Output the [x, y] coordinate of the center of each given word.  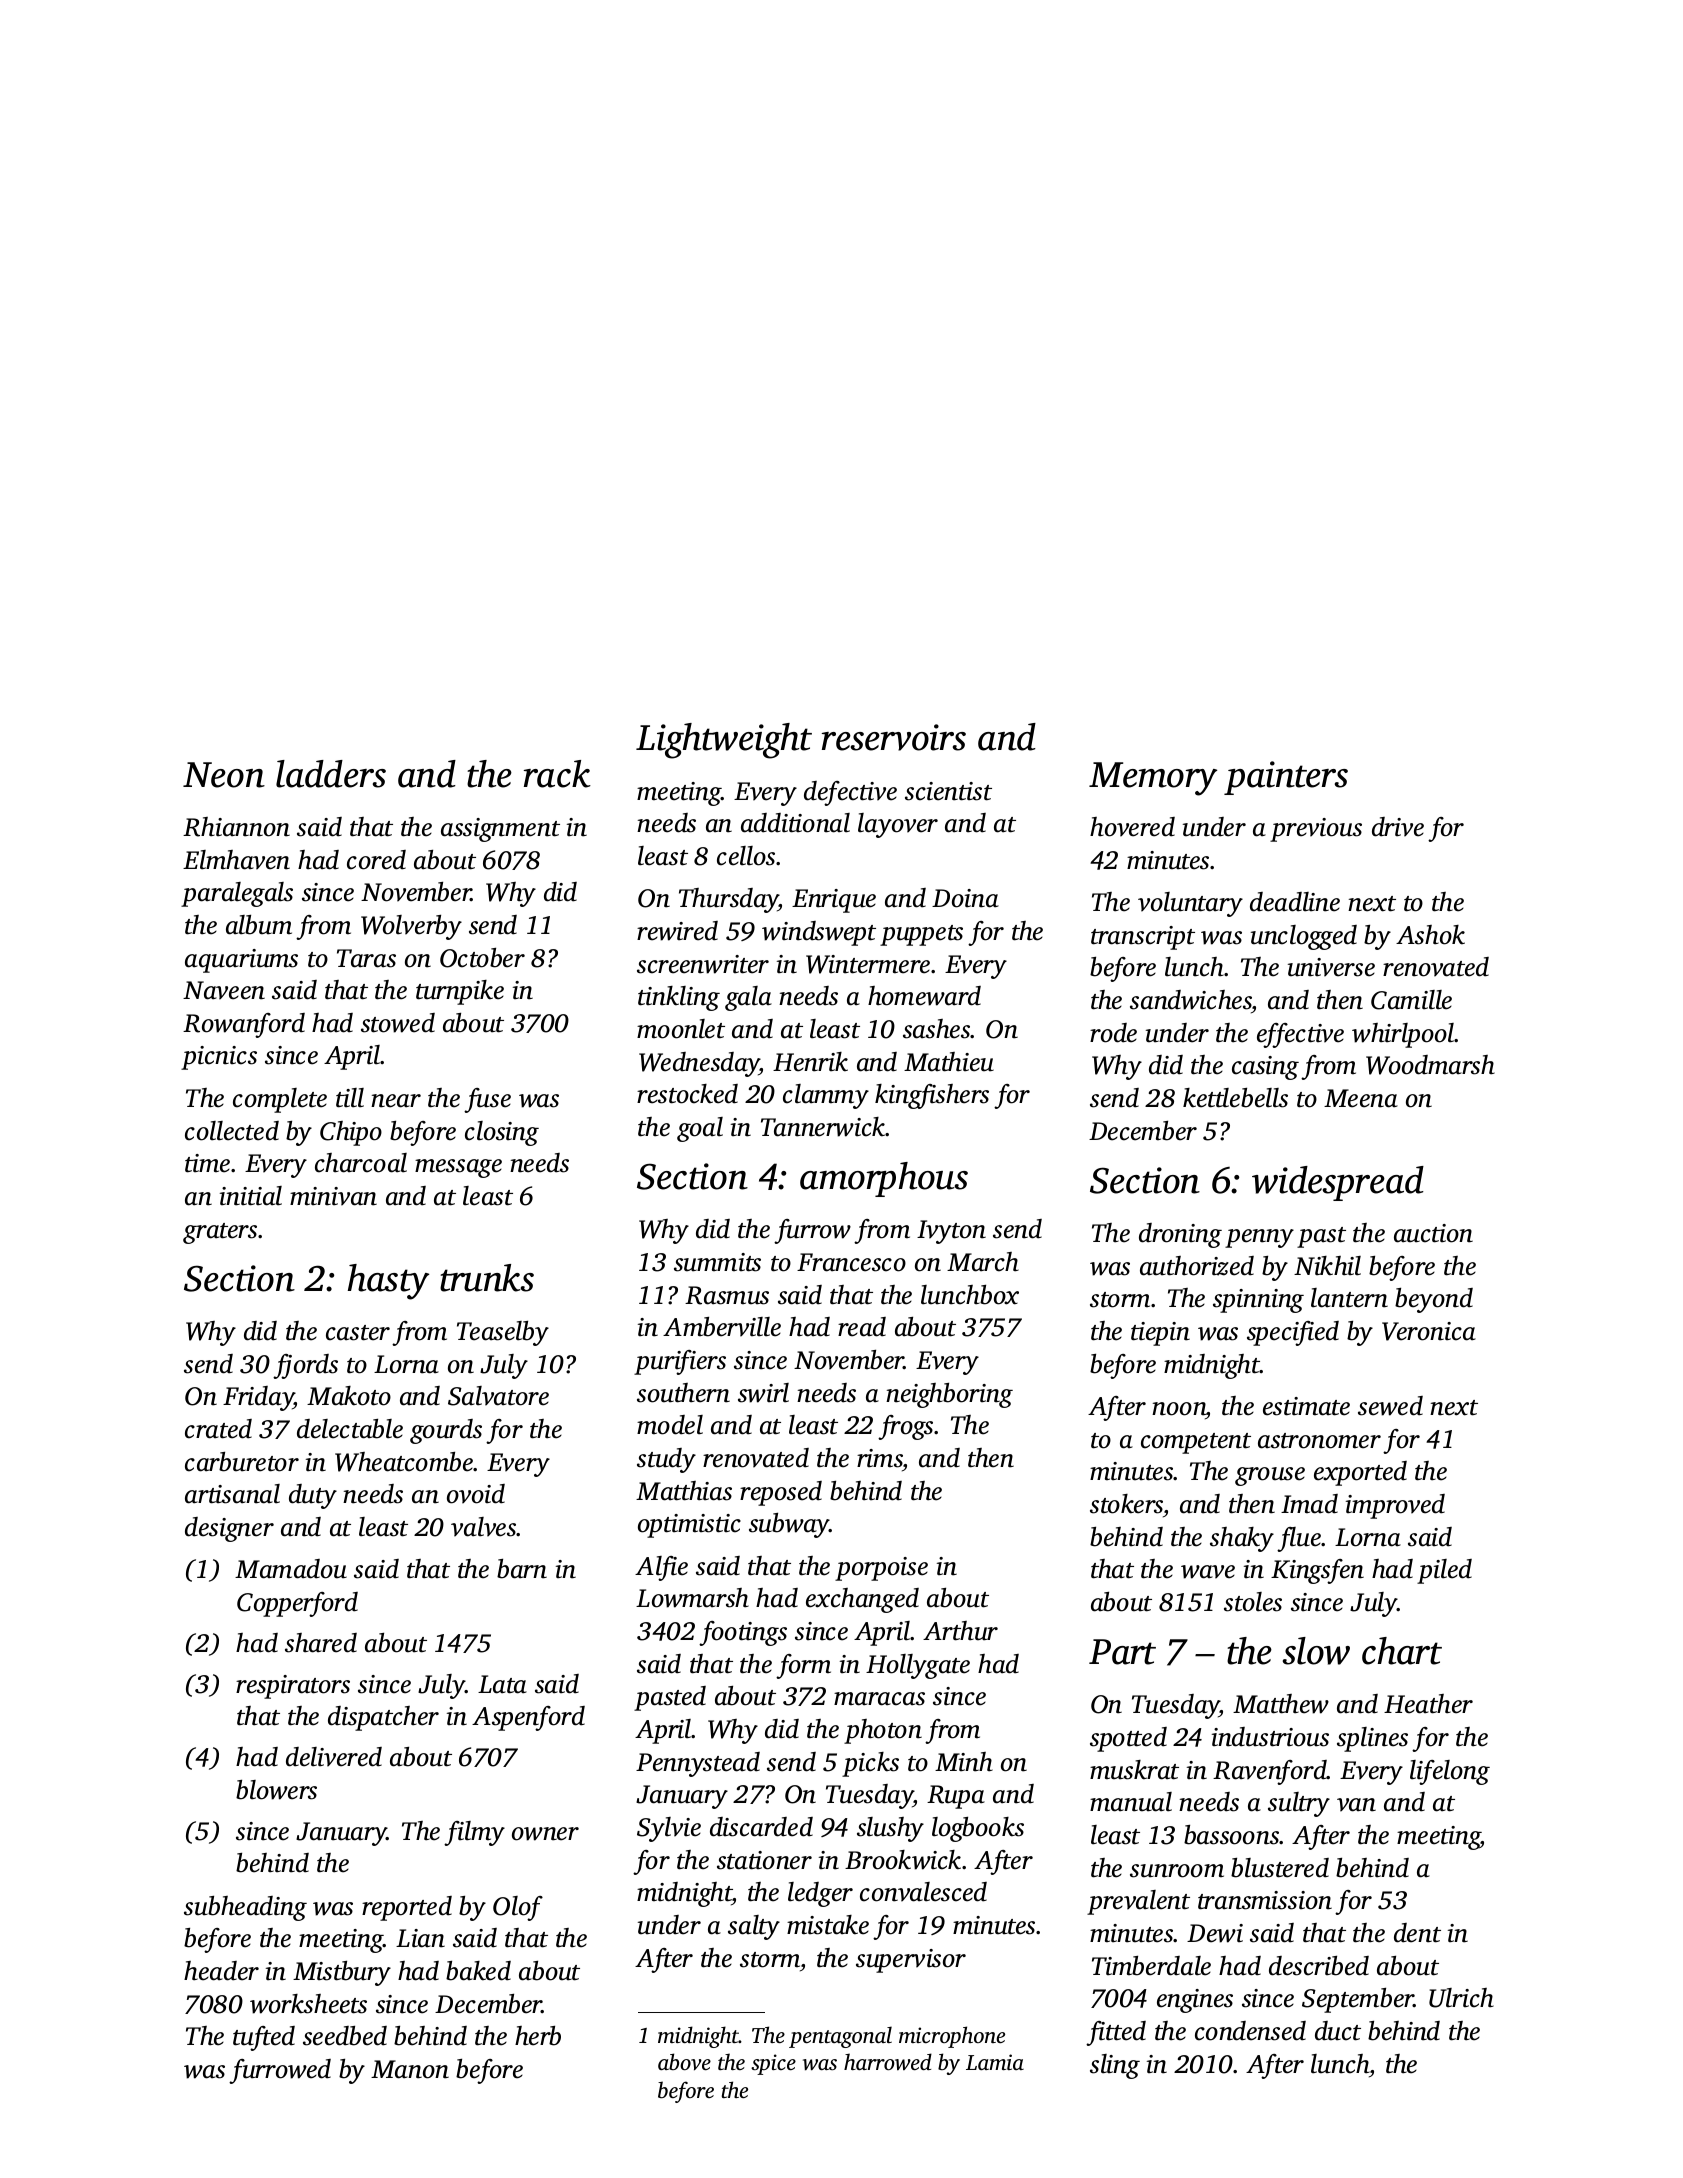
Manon [410, 2069]
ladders [331, 774]
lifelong [1450, 1772]
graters [220, 1233]
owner [545, 1834]
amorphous [884, 1179]
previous [1316, 830]
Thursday [729, 900]
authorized [1197, 1266]
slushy [890, 1829]
